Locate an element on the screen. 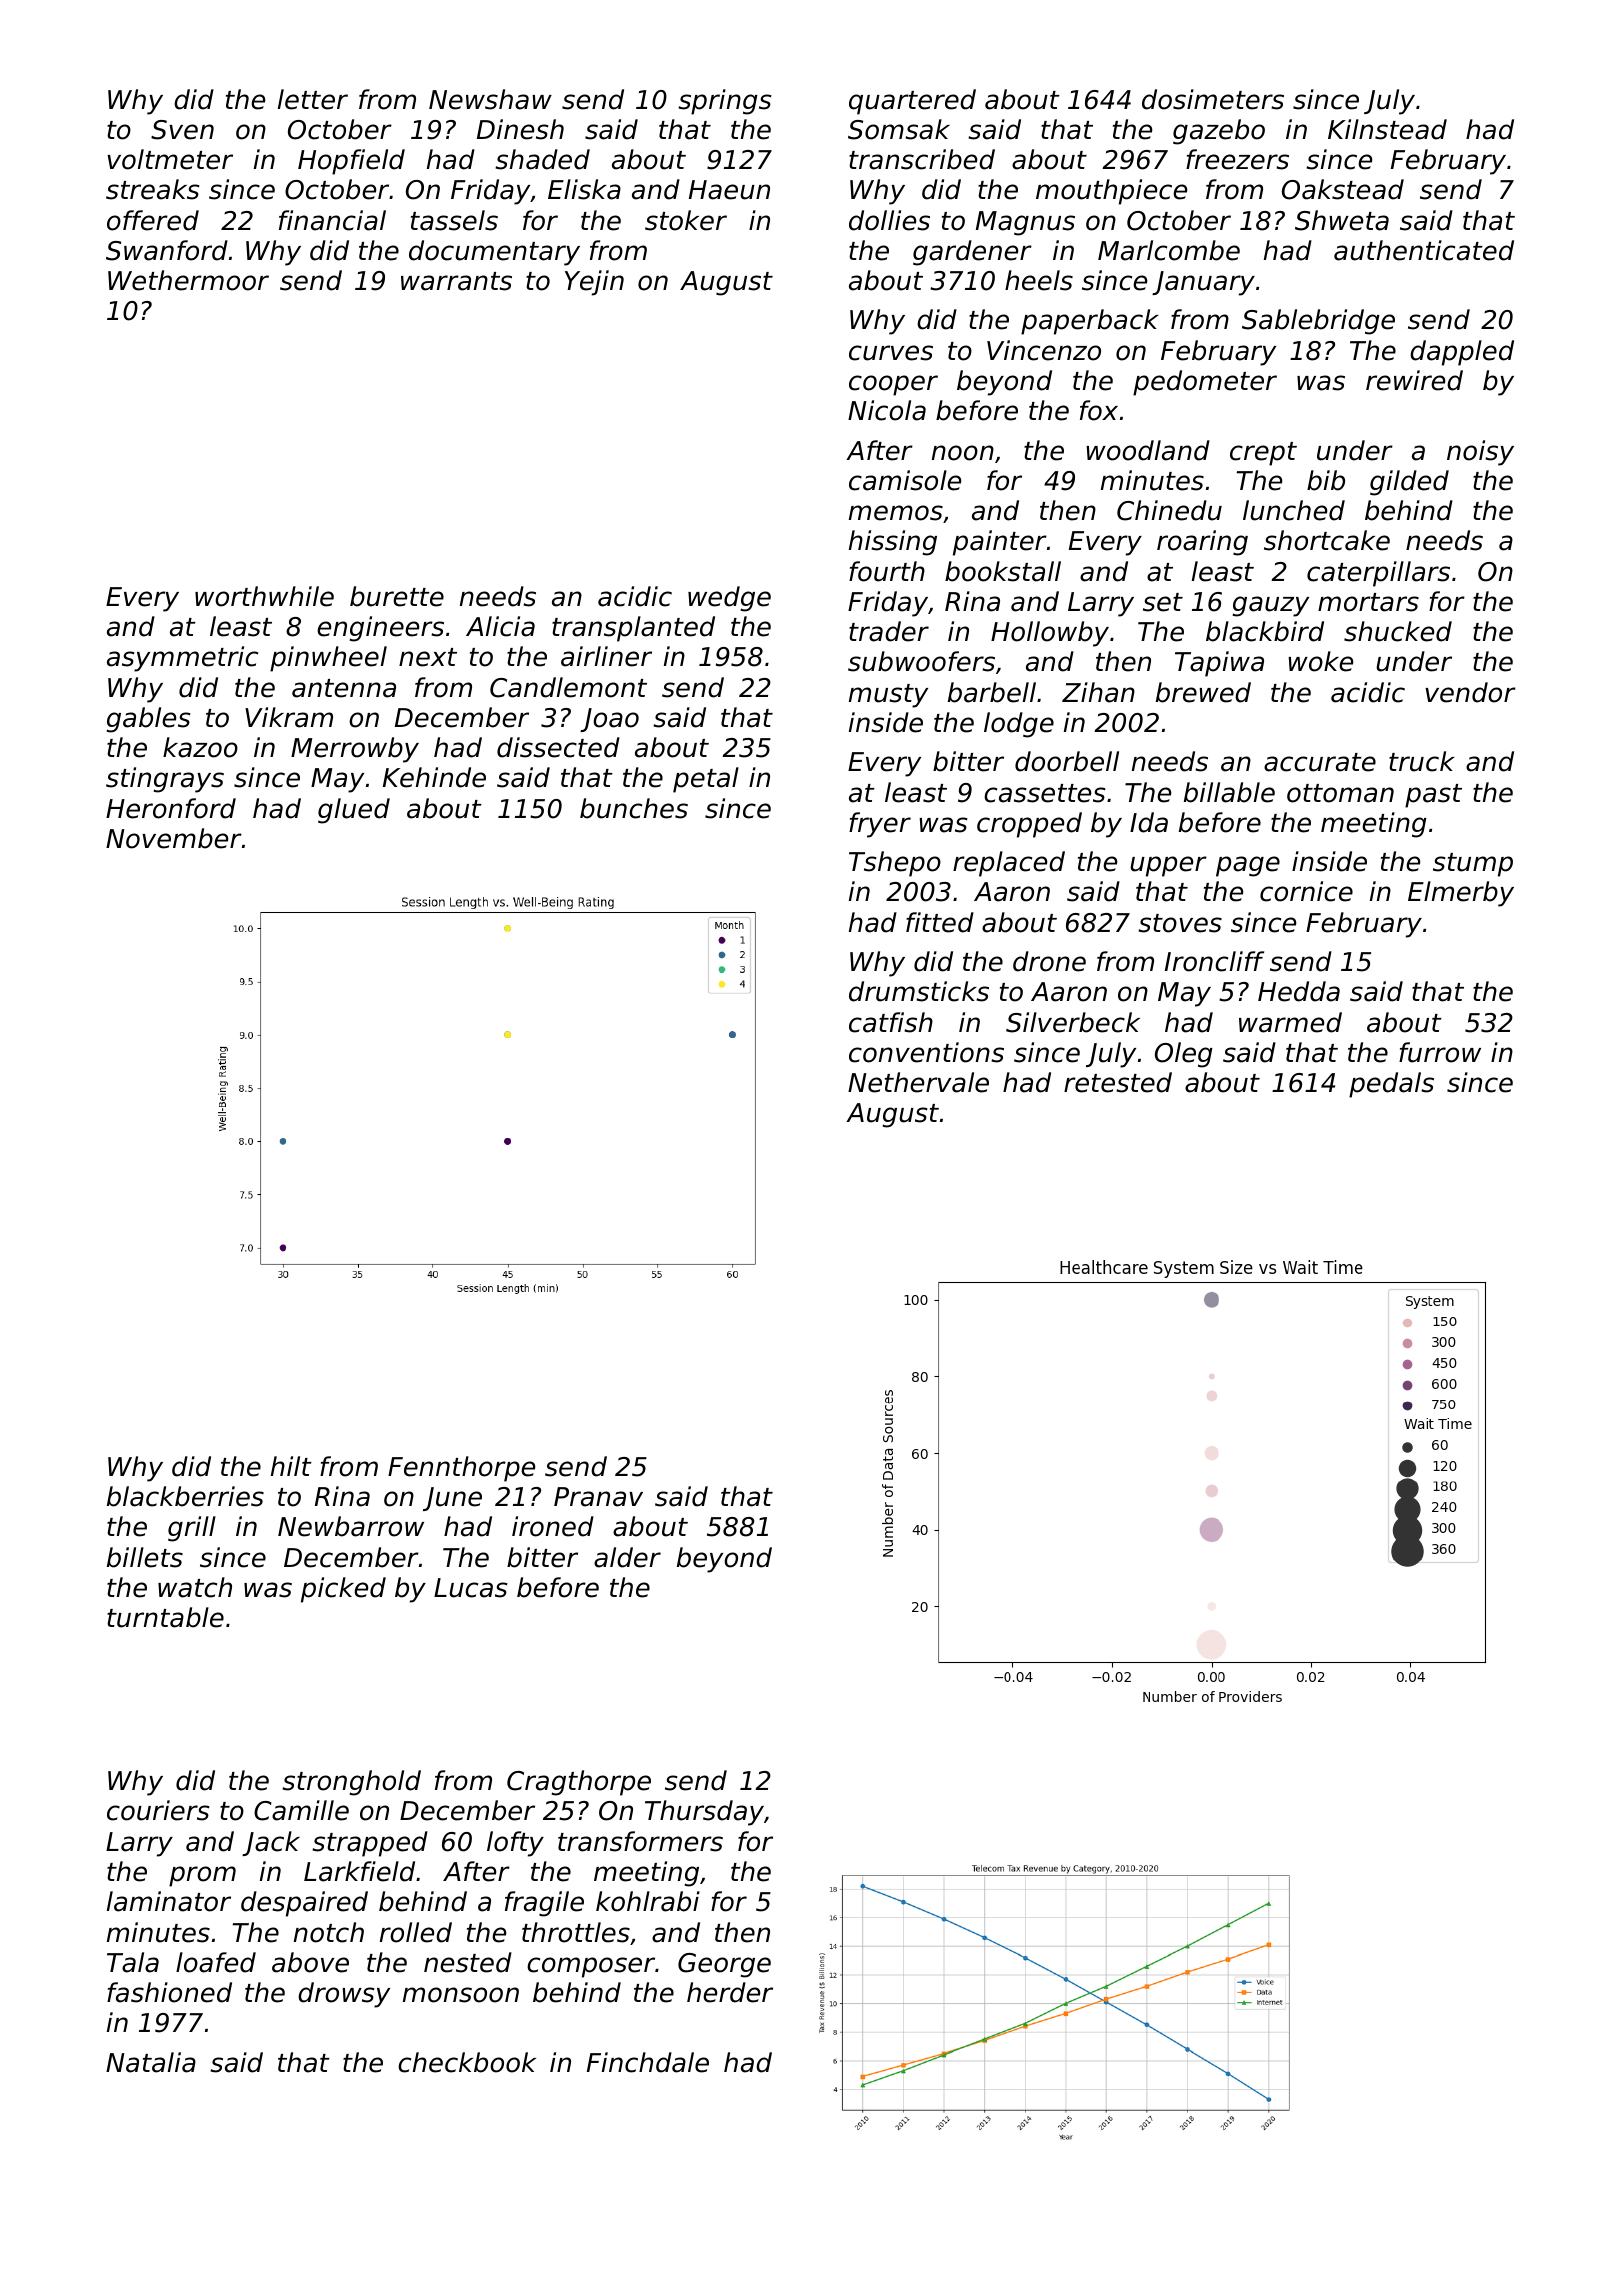  Sven is located at coordinates (182, 130).
